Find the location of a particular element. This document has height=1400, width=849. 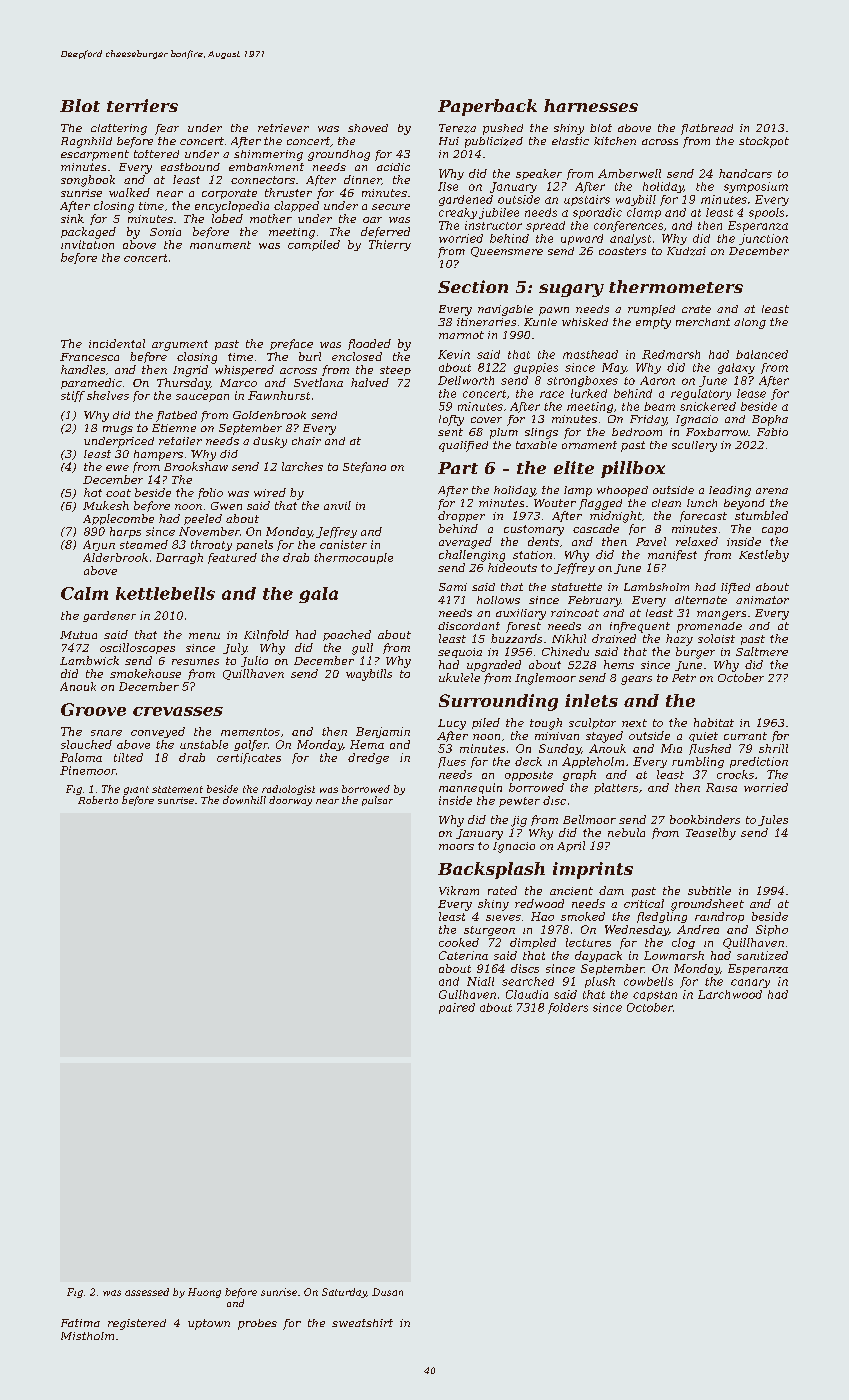

Dusan is located at coordinates (387, 1292).
